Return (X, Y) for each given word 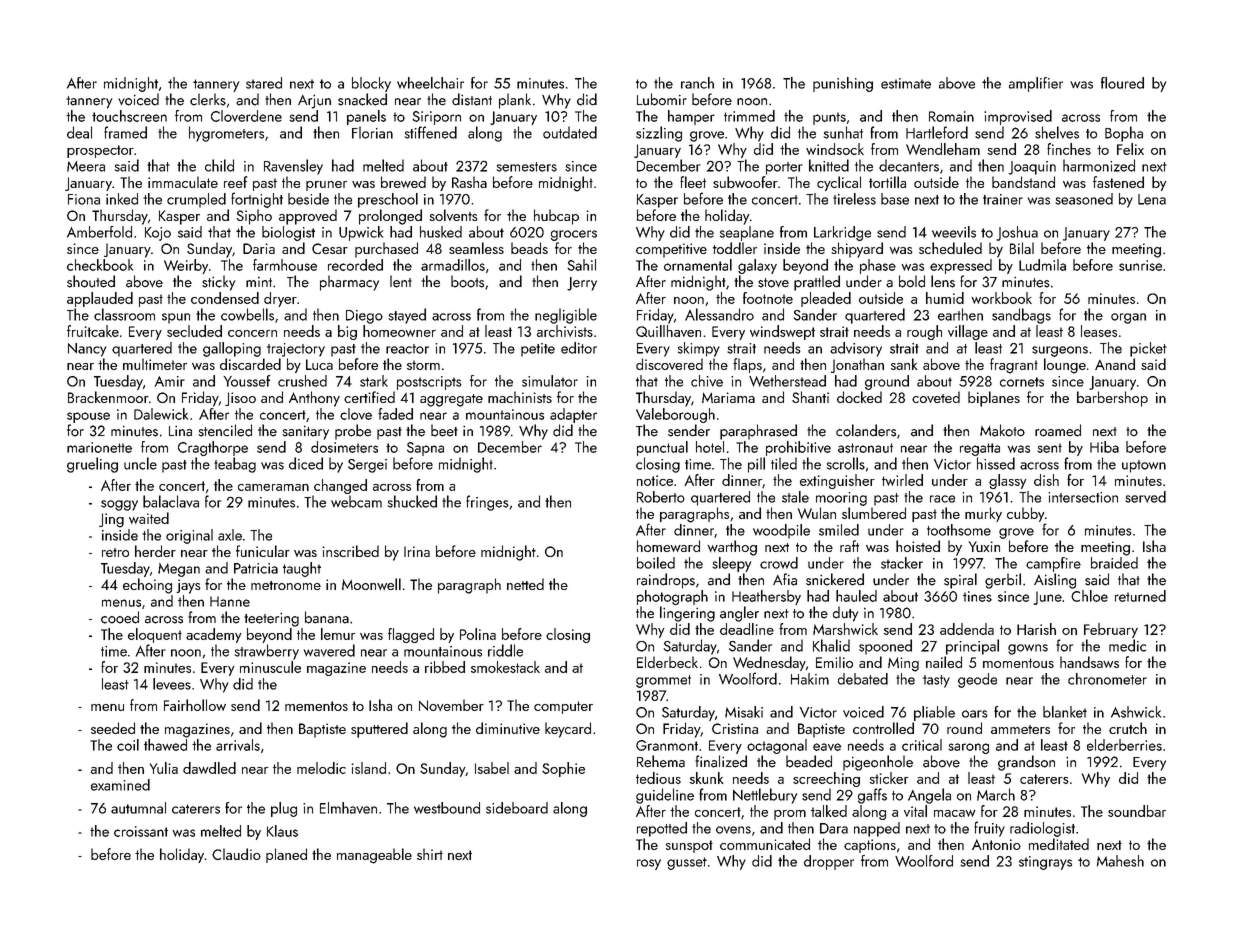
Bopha (1124, 134)
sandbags (1021, 316)
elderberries (1124, 745)
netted (525, 584)
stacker (902, 563)
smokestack (505, 667)
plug (284, 809)
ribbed (445, 667)
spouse (88, 417)
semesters (527, 167)
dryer (280, 299)
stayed (407, 316)
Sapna (425, 449)
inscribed (351, 551)
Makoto (1002, 430)
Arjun (314, 101)
